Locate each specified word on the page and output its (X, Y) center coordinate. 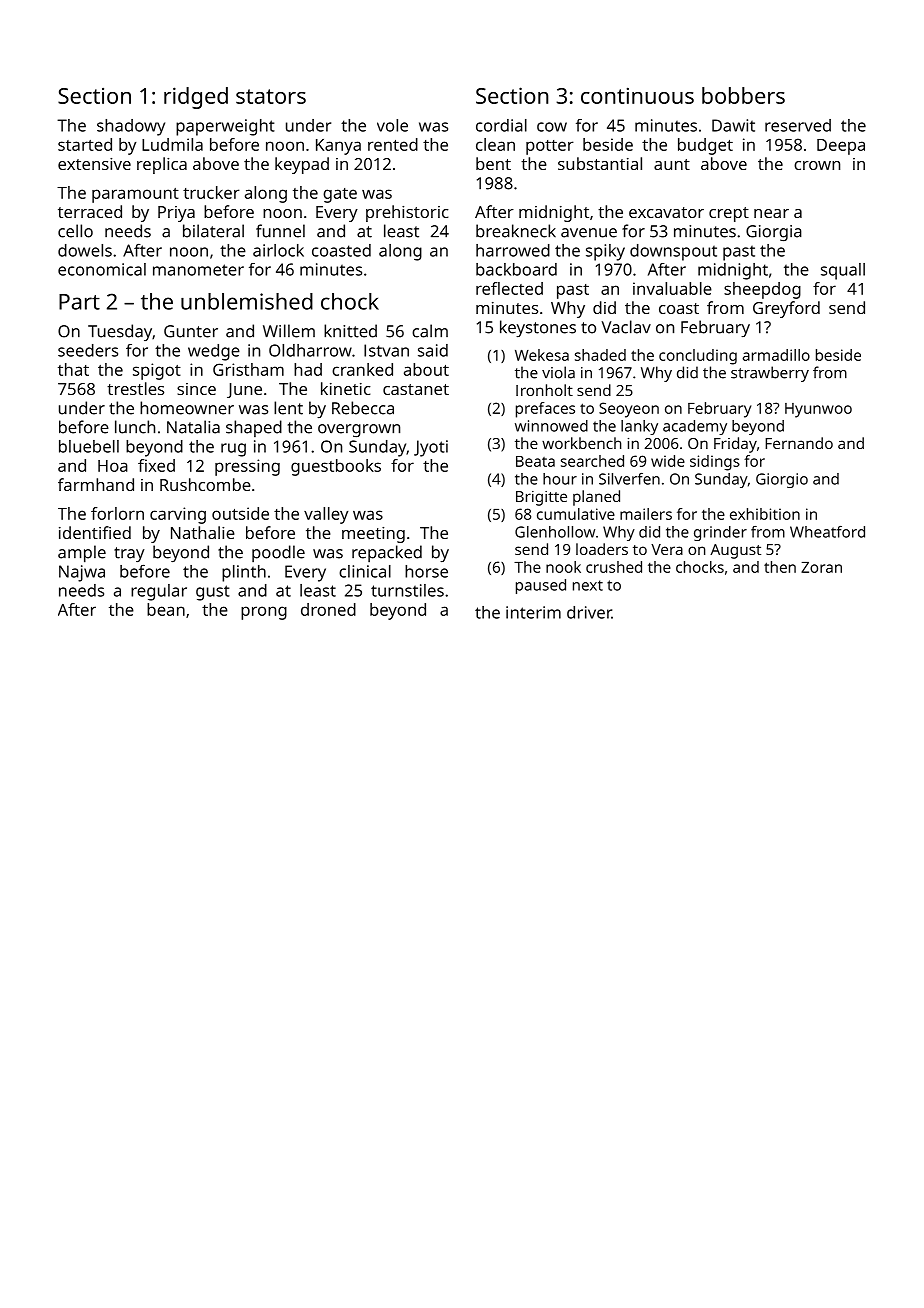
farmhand (96, 484)
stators (271, 96)
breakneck (516, 231)
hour (560, 479)
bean (166, 609)
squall (843, 271)
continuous (637, 95)
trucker (211, 192)
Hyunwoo (818, 410)
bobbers (743, 95)
